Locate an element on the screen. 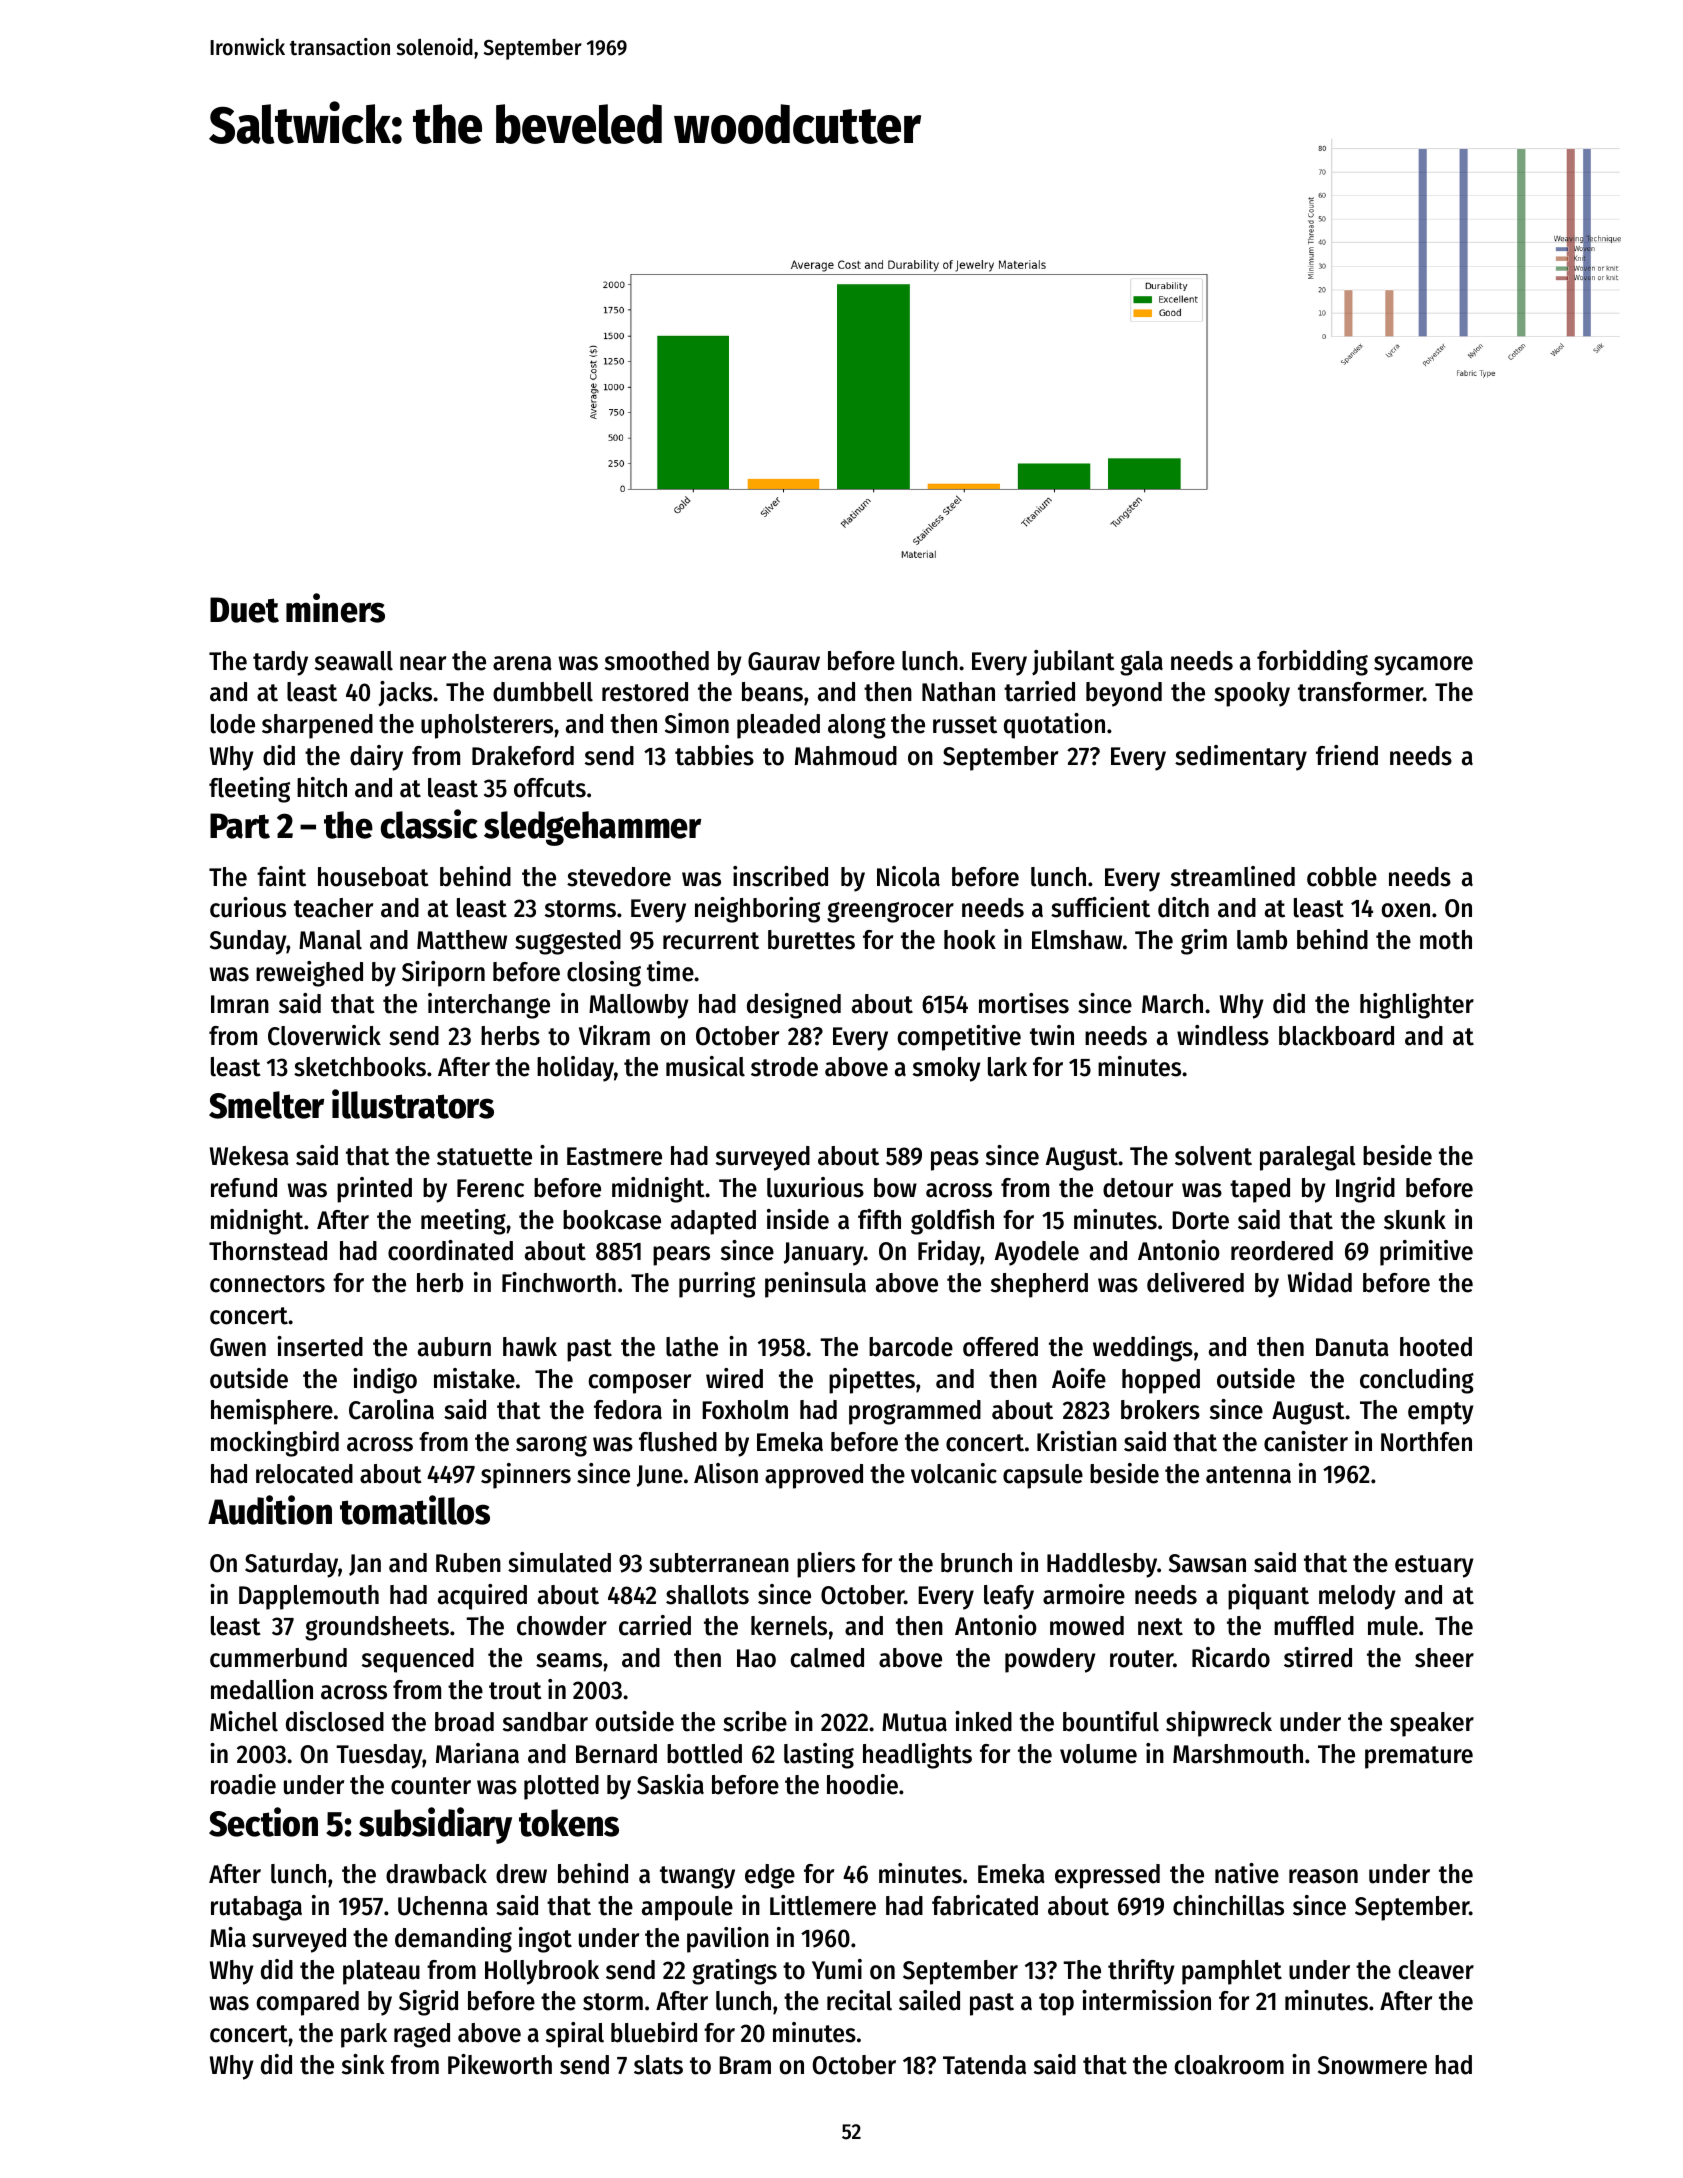 This screenshot has width=1683, height=2178. brunch is located at coordinates (976, 1563).
